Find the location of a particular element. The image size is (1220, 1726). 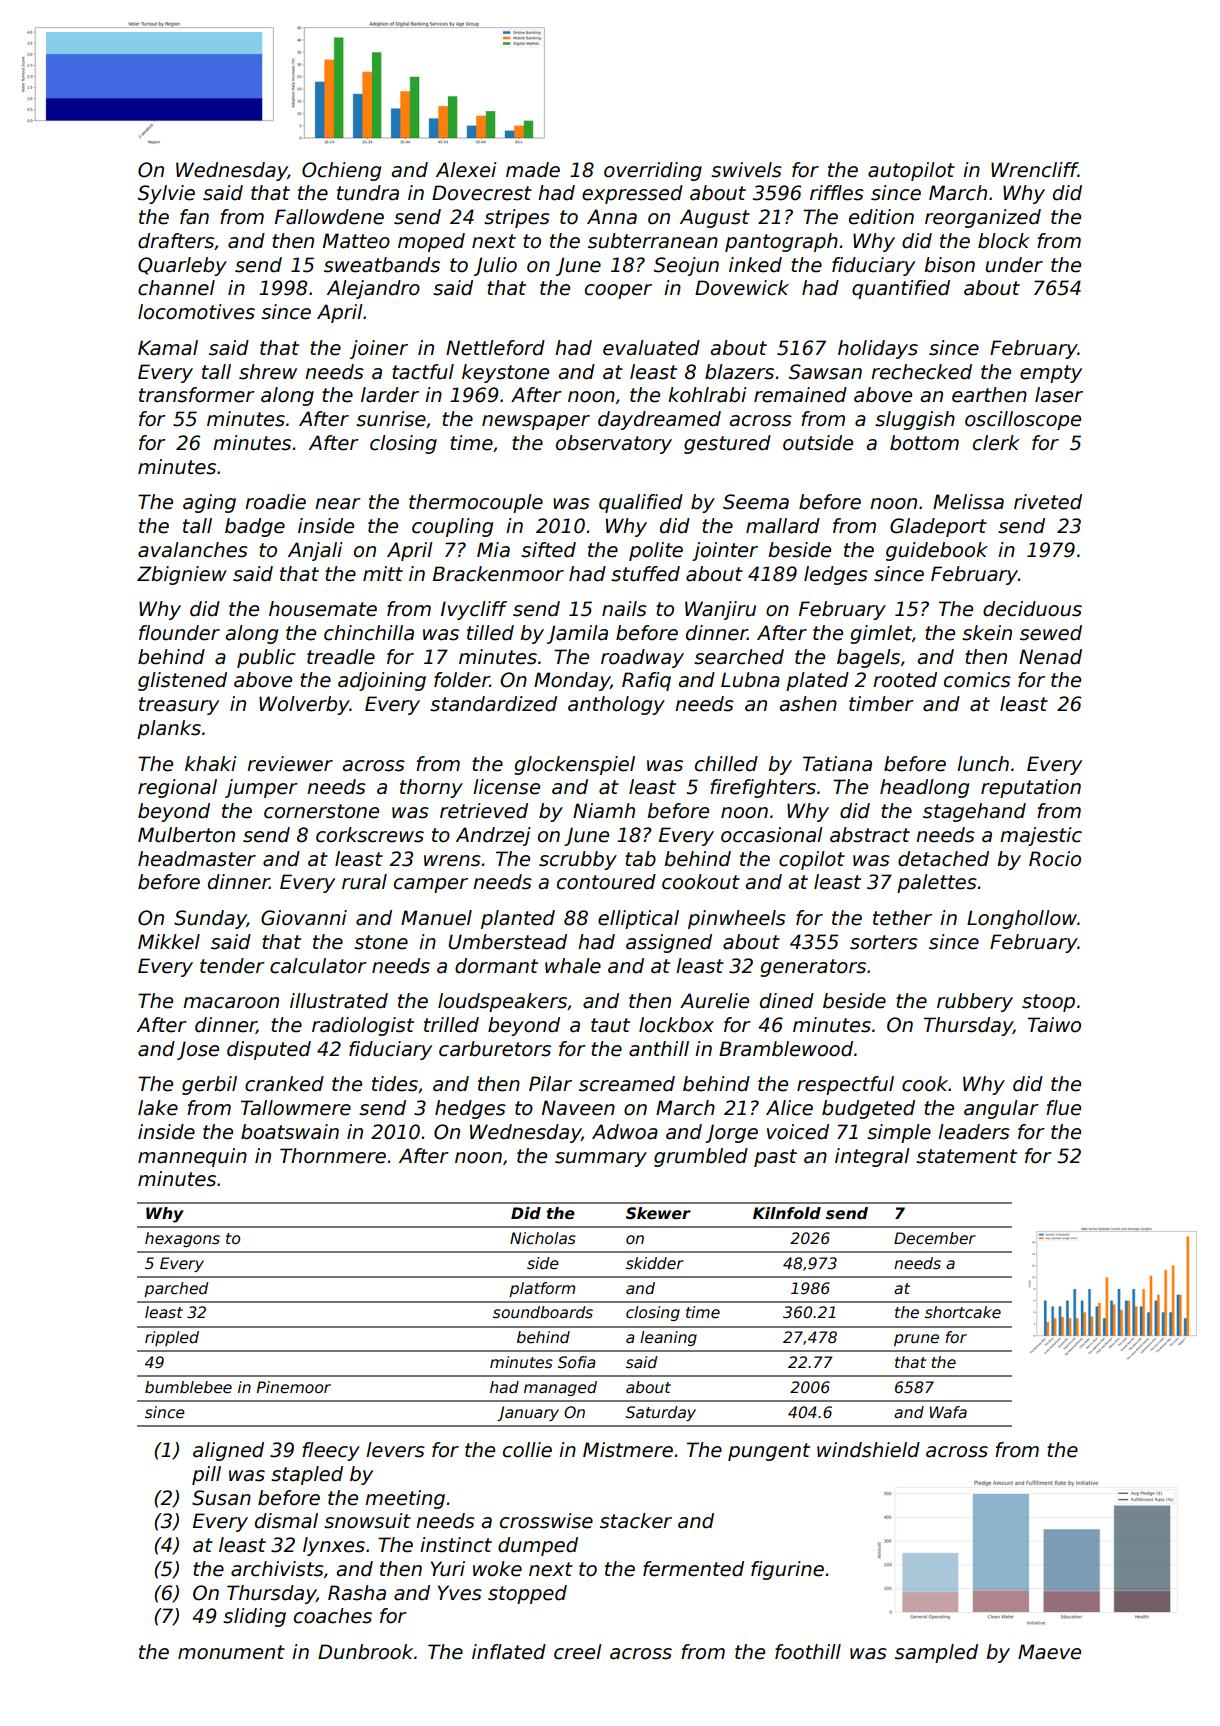

autopilot is located at coordinates (911, 171).
